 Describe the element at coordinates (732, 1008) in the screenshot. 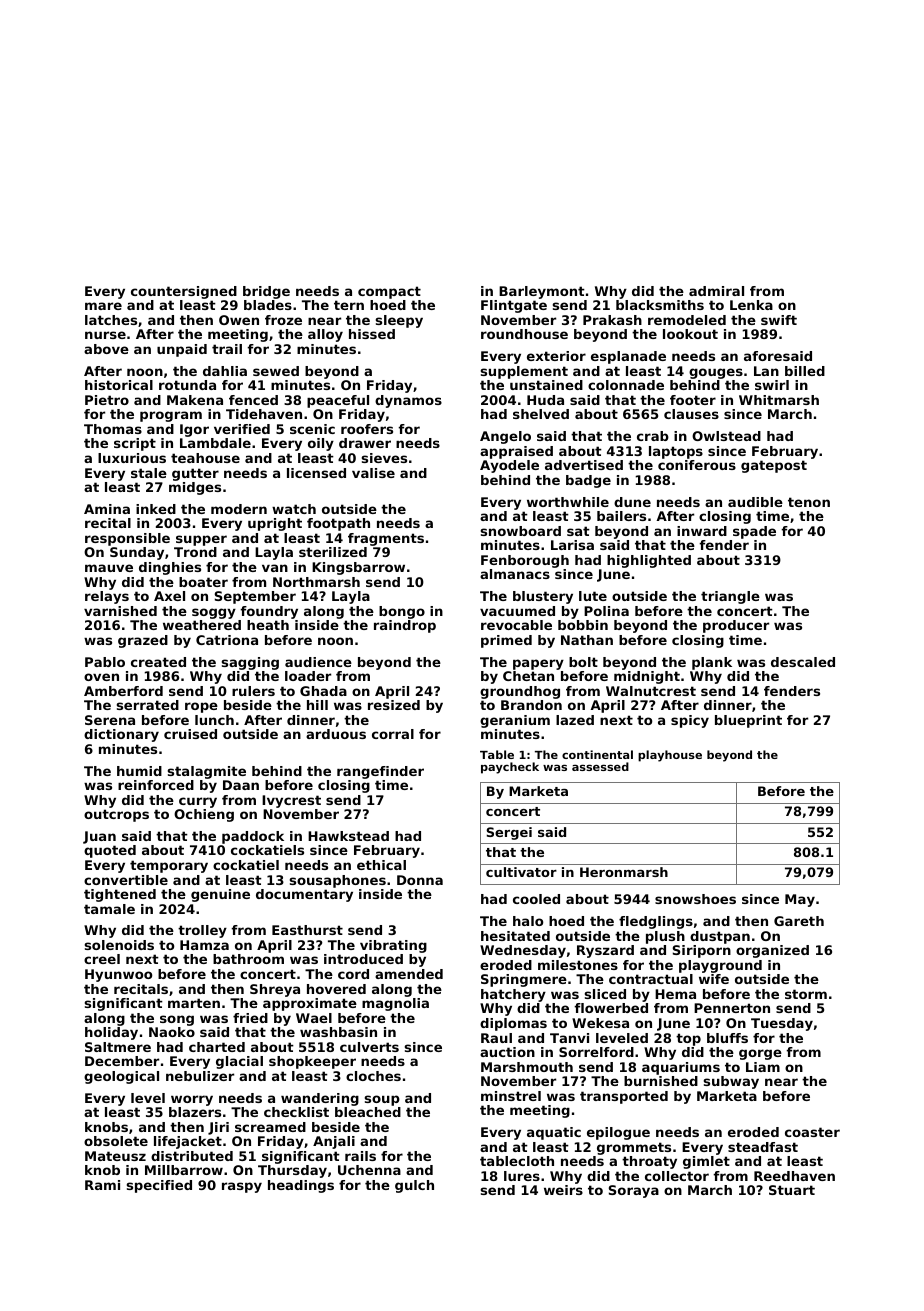

I see `Pennerton` at that location.
